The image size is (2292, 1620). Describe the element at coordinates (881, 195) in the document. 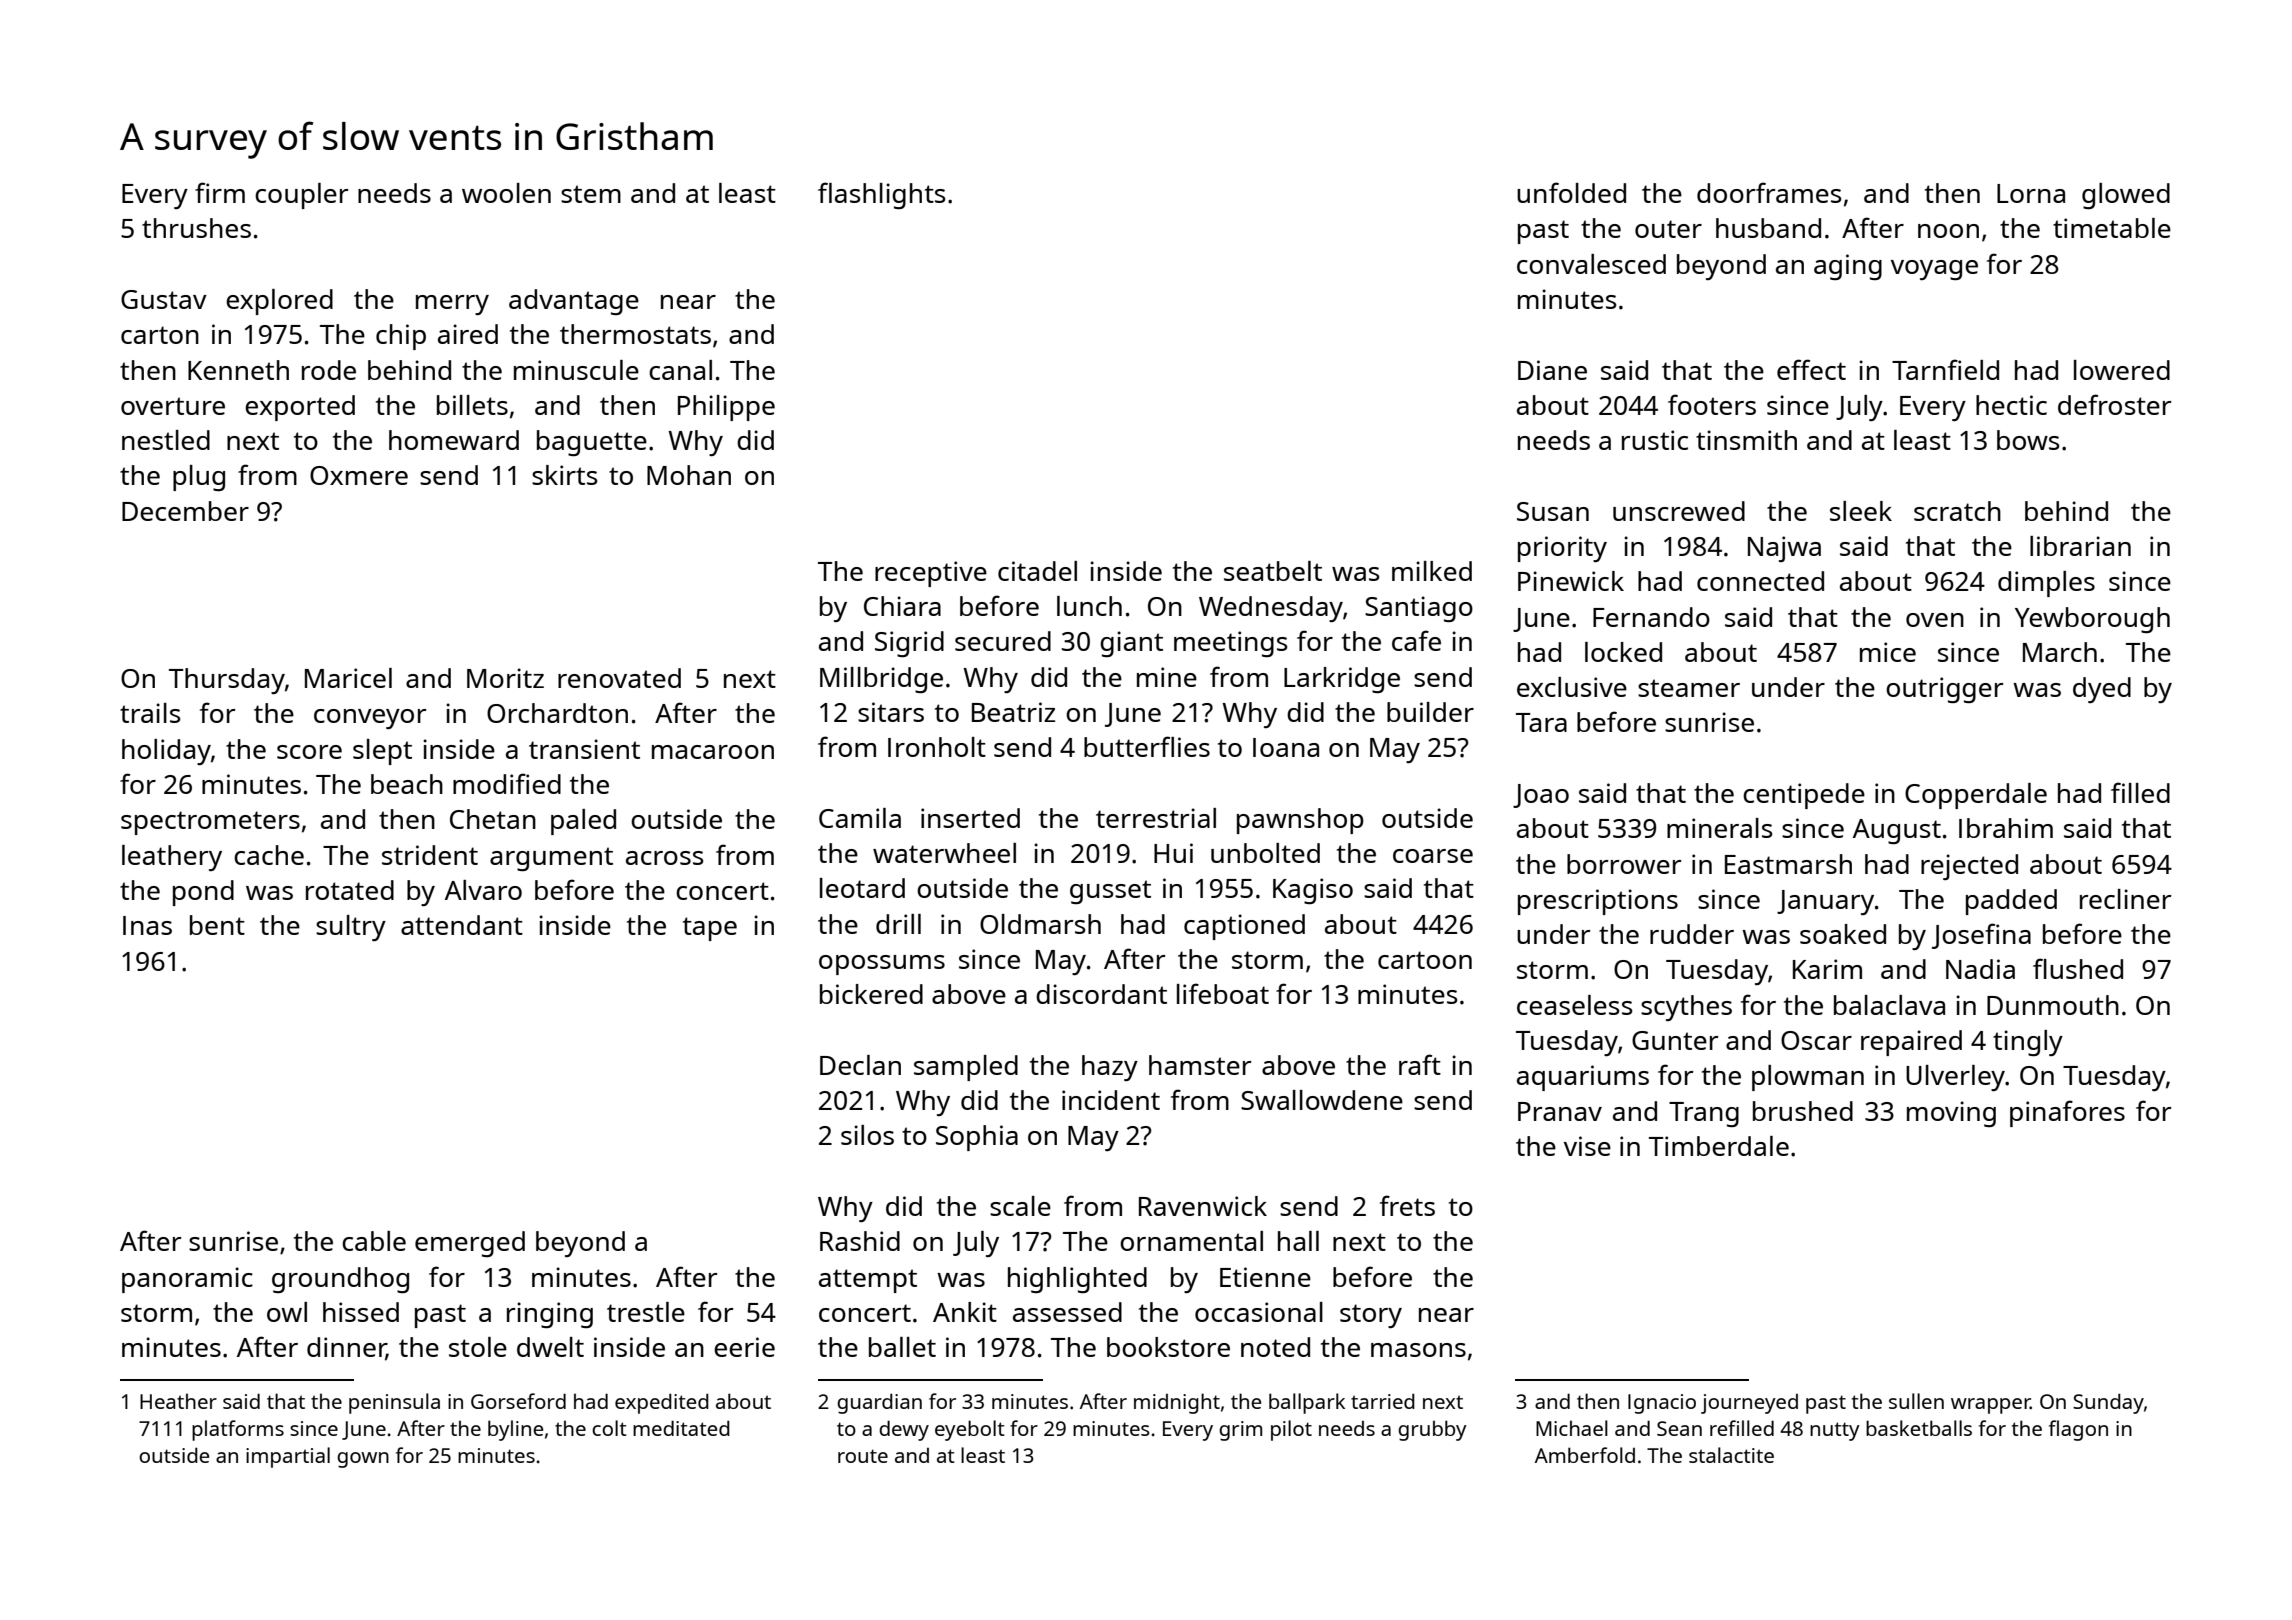

I see `flashlights` at that location.
